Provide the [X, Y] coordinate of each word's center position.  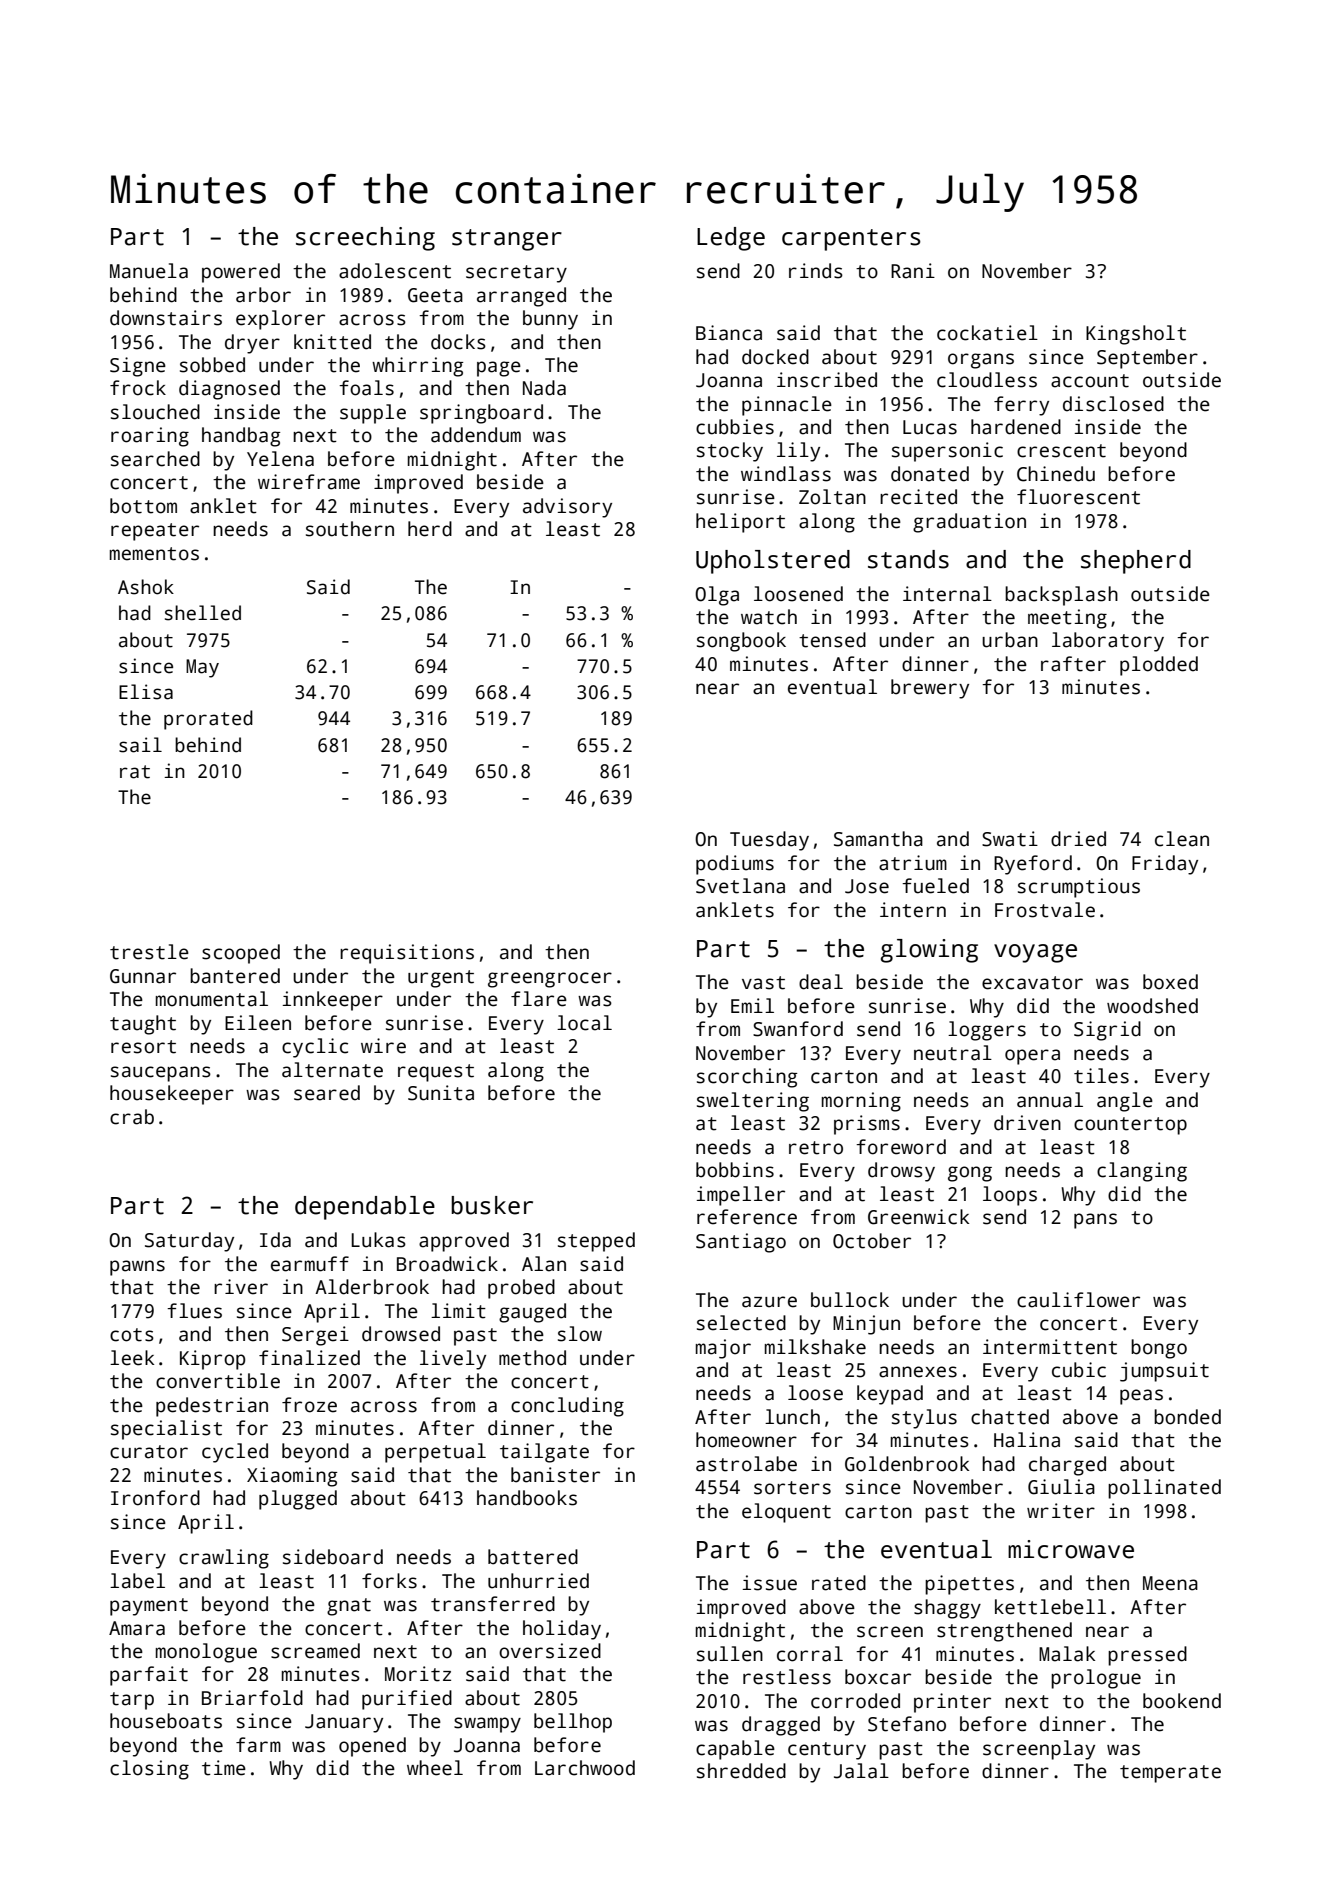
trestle [149, 952]
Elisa [146, 692]
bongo [1159, 1349]
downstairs [166, 318]
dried [1078, 839]
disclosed [1113, 404]
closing [149, 1770]
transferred [493, 1604]
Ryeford [1033, 865]
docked [775, 357]
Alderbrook [372, 1287]
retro [816, 1148]
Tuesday [769, 841]
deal [821, 982]
